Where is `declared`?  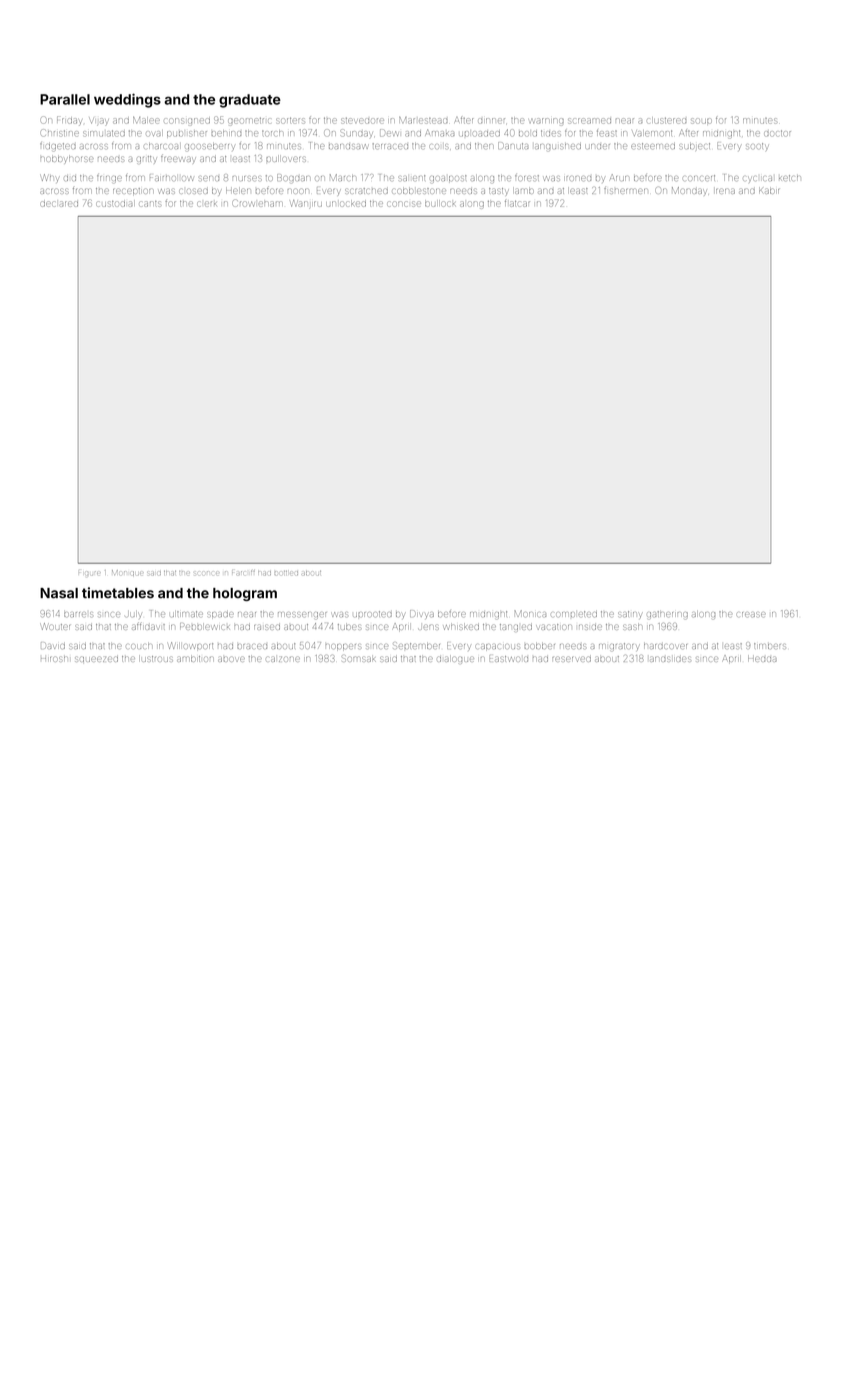 declared is located at coordinates (59, 204).
